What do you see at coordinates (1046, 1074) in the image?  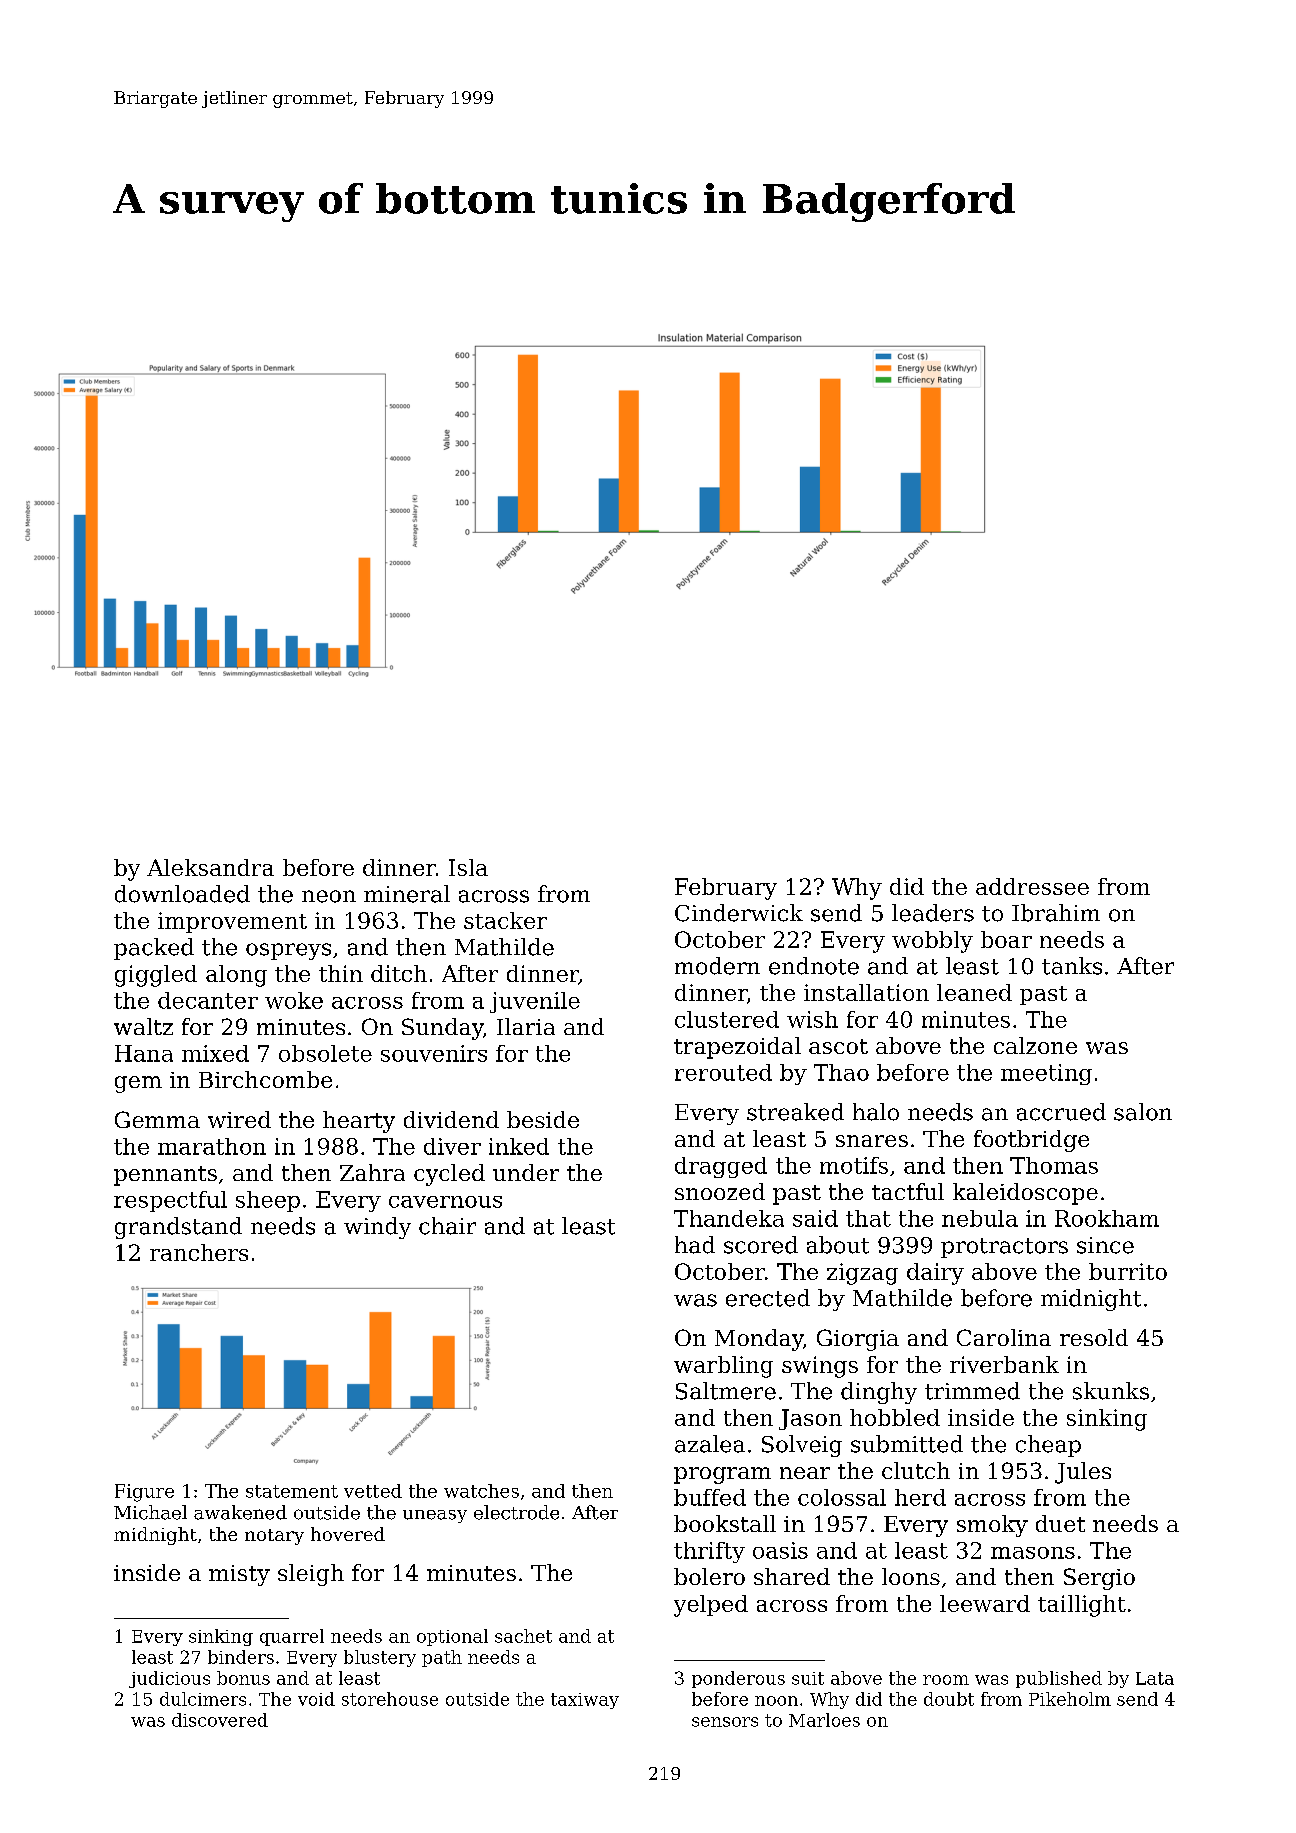 I see `meeting` at bounding box center [1046, 1074].
